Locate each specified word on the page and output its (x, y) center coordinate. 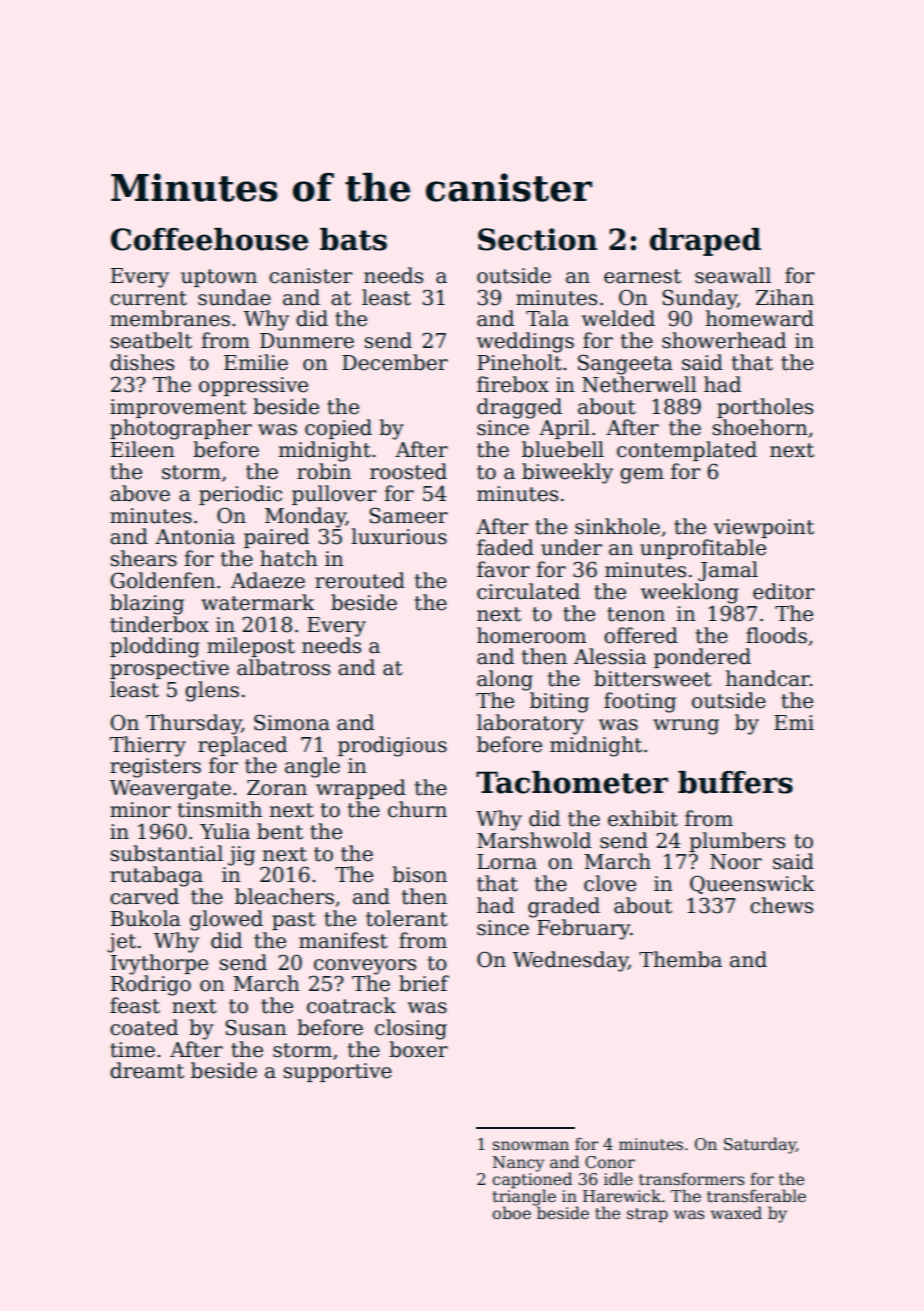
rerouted (360, 580)
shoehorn (760, 427)
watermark (258, 602)
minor (140, 810)
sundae (234, 297)
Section (537, 239)
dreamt (147, 1070)
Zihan (785, 297)
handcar (768, 678)
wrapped (361, 789)
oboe (512, 1212)
